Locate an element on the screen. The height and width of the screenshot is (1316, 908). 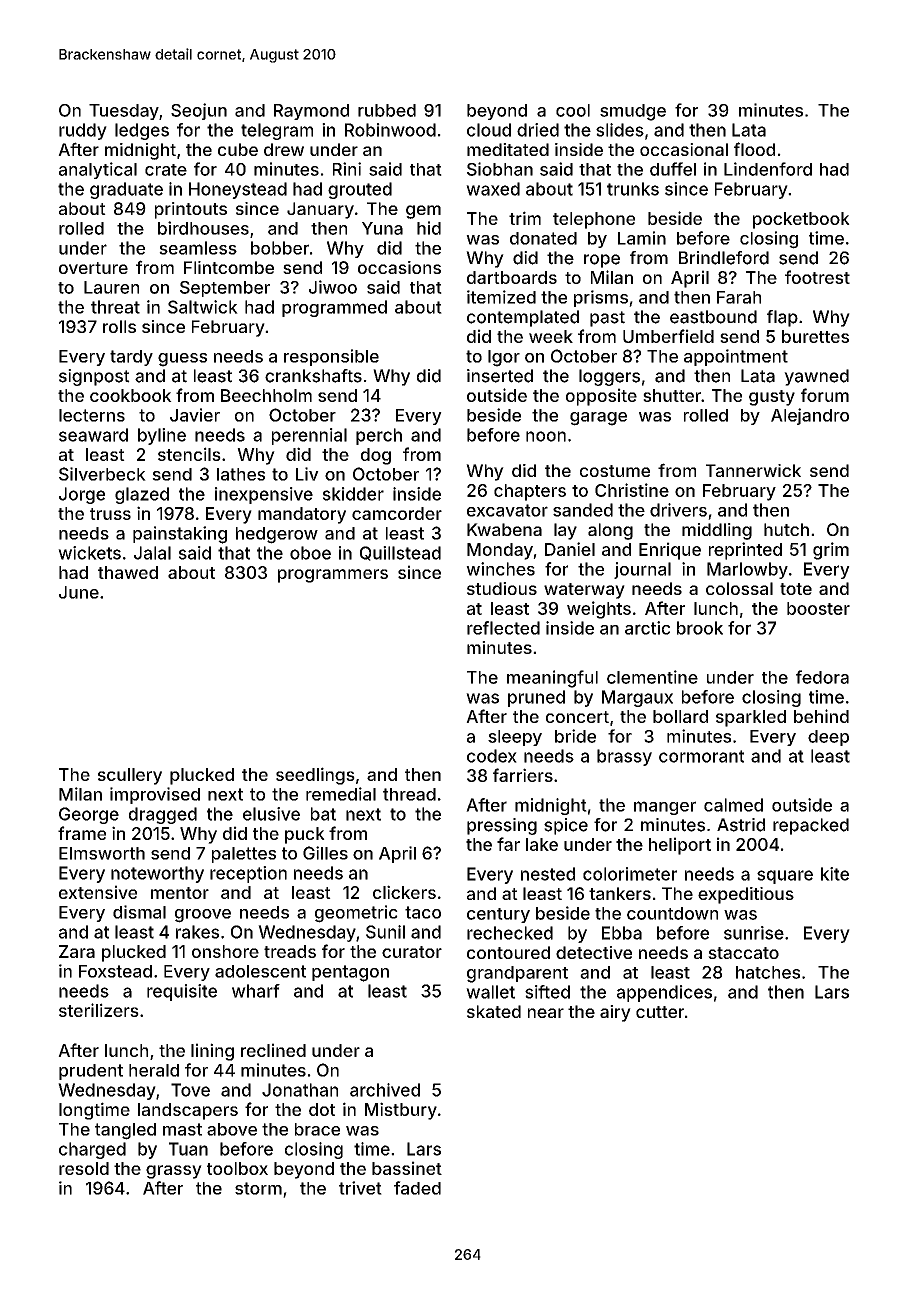
hatches is located at coordinates (768, 972).
